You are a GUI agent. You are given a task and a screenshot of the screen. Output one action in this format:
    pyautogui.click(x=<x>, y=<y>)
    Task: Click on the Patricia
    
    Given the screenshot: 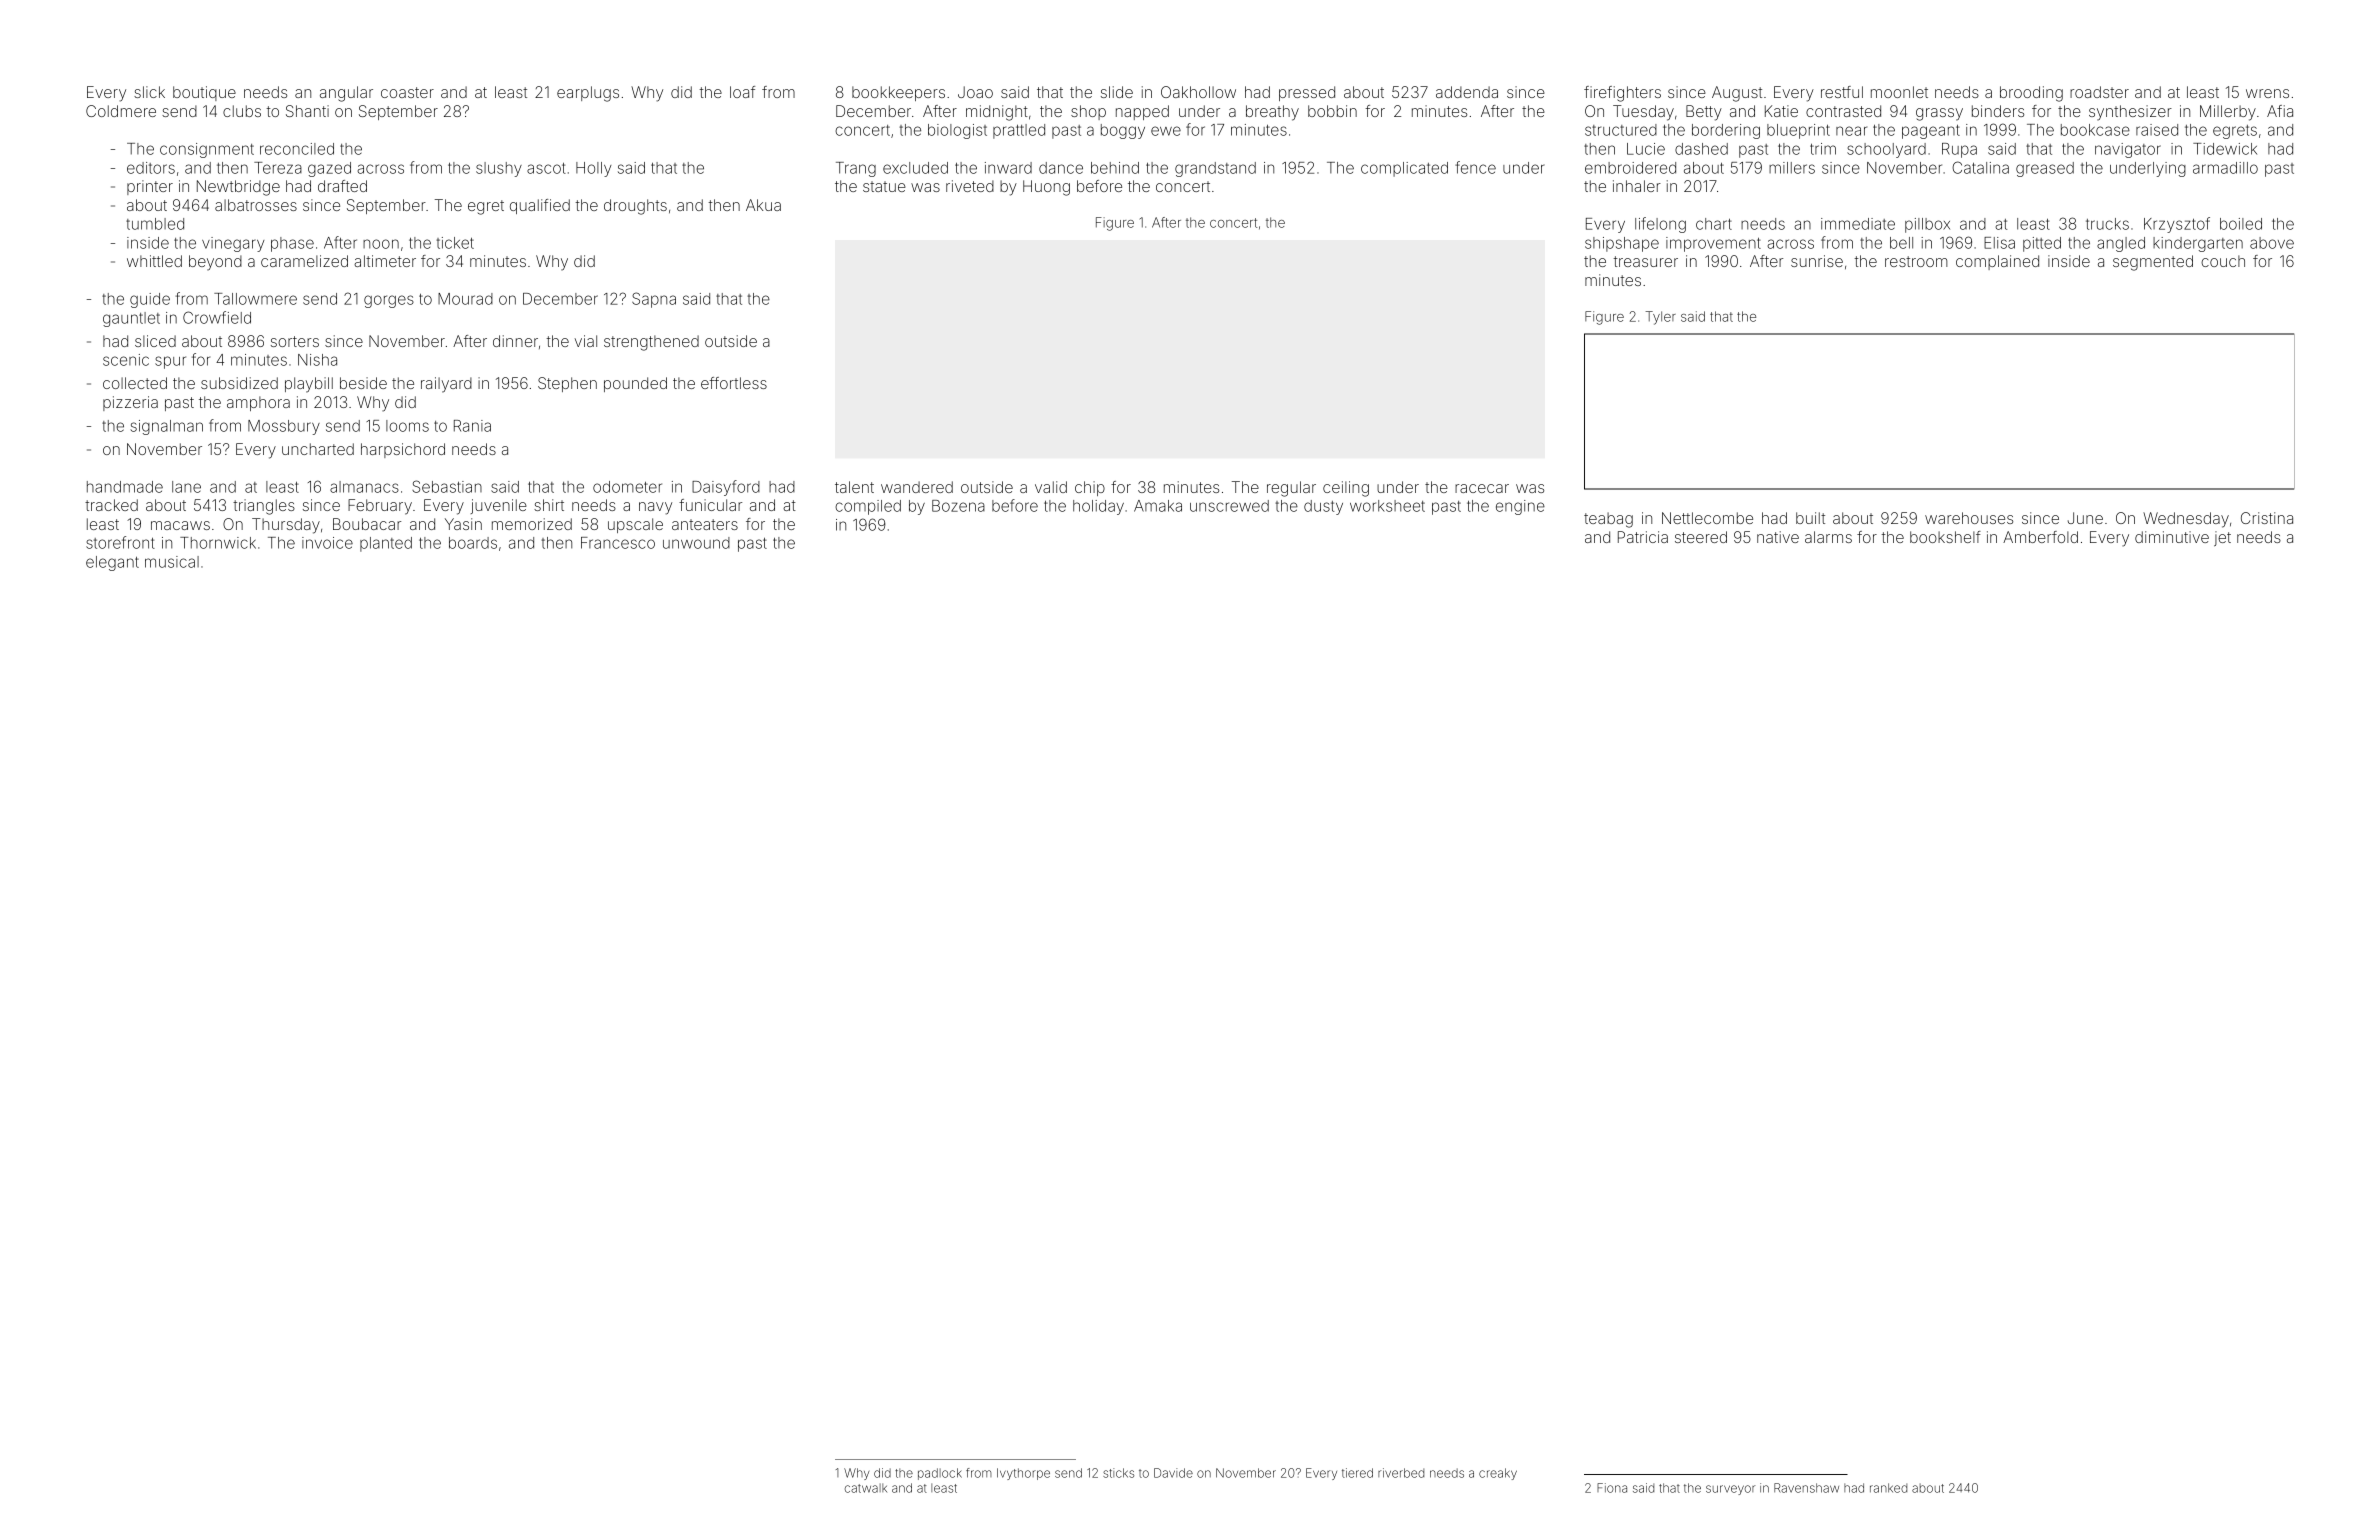 What is the action you would take?
    pyautogui.click(x=1643, y=537)
